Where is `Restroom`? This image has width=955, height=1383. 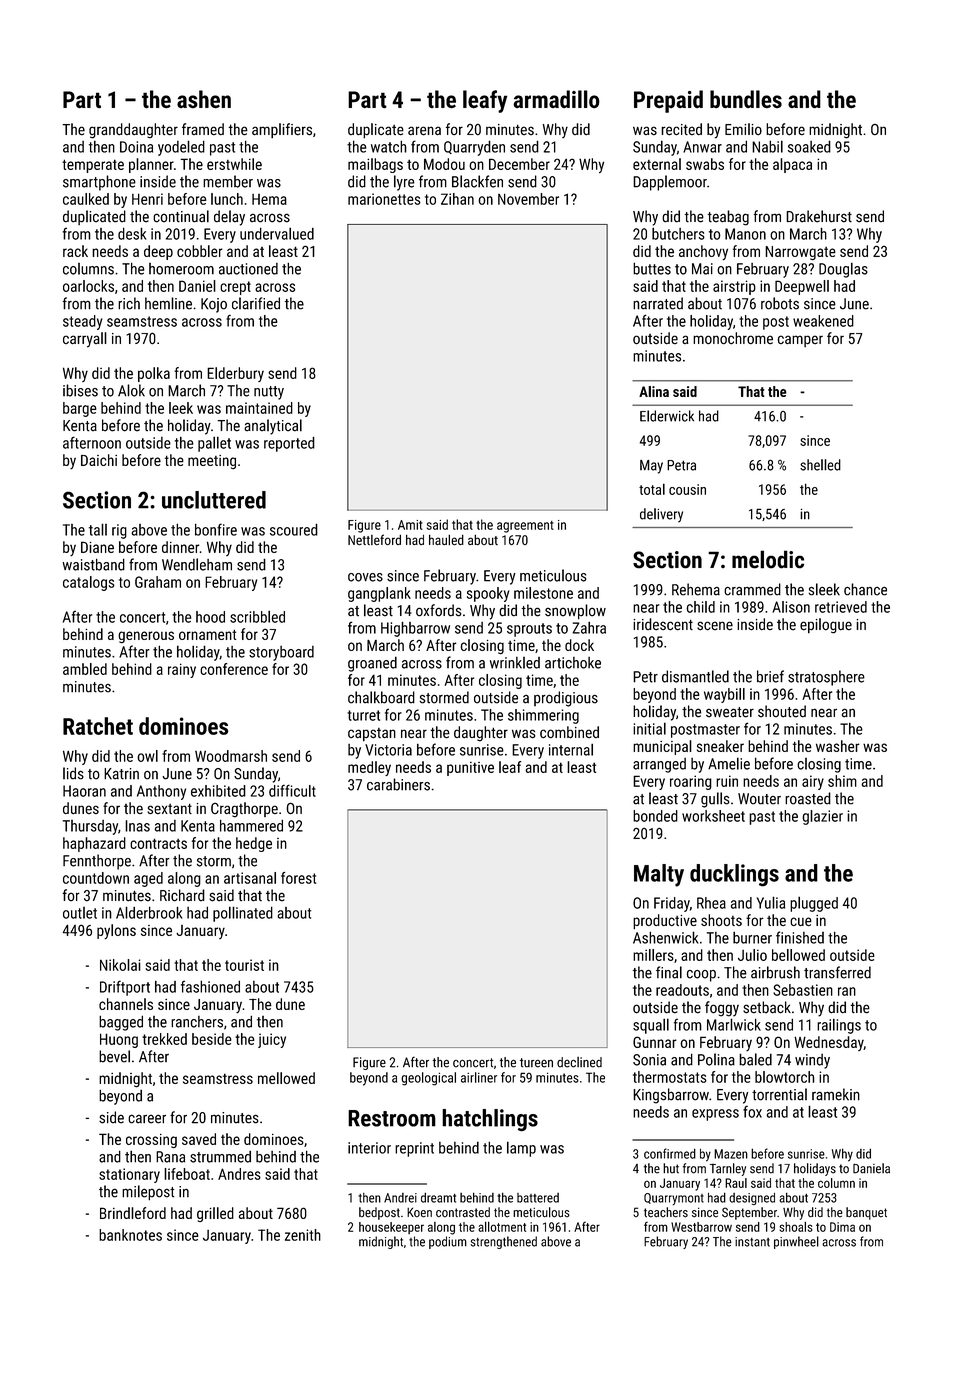
Restroom is located at coordinates (392, 1118).
